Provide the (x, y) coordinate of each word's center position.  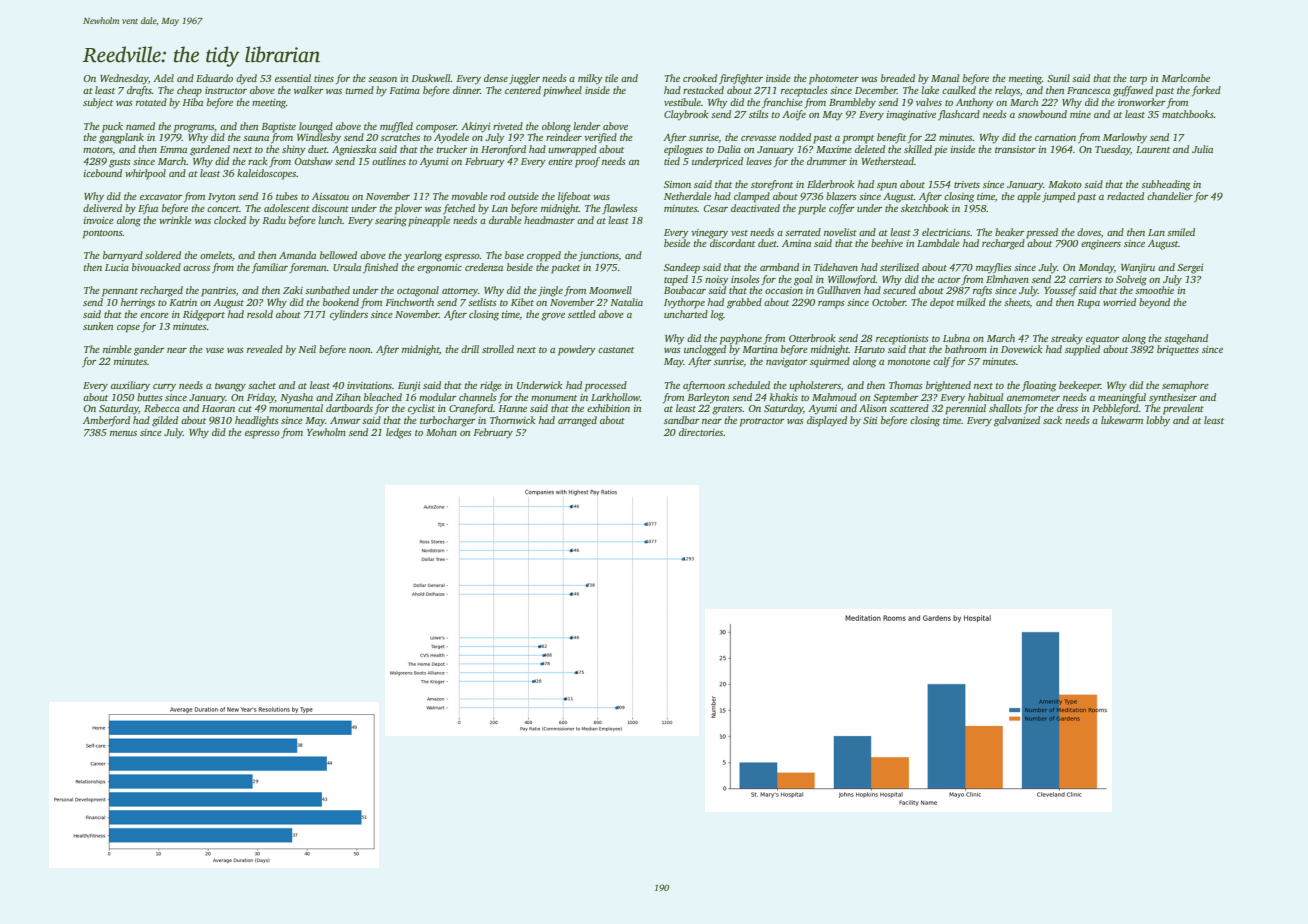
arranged (577, 421)
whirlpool (145, 174)
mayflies (994, 268)
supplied (1082, 350)
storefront (772, 185)
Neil (307, 349)
